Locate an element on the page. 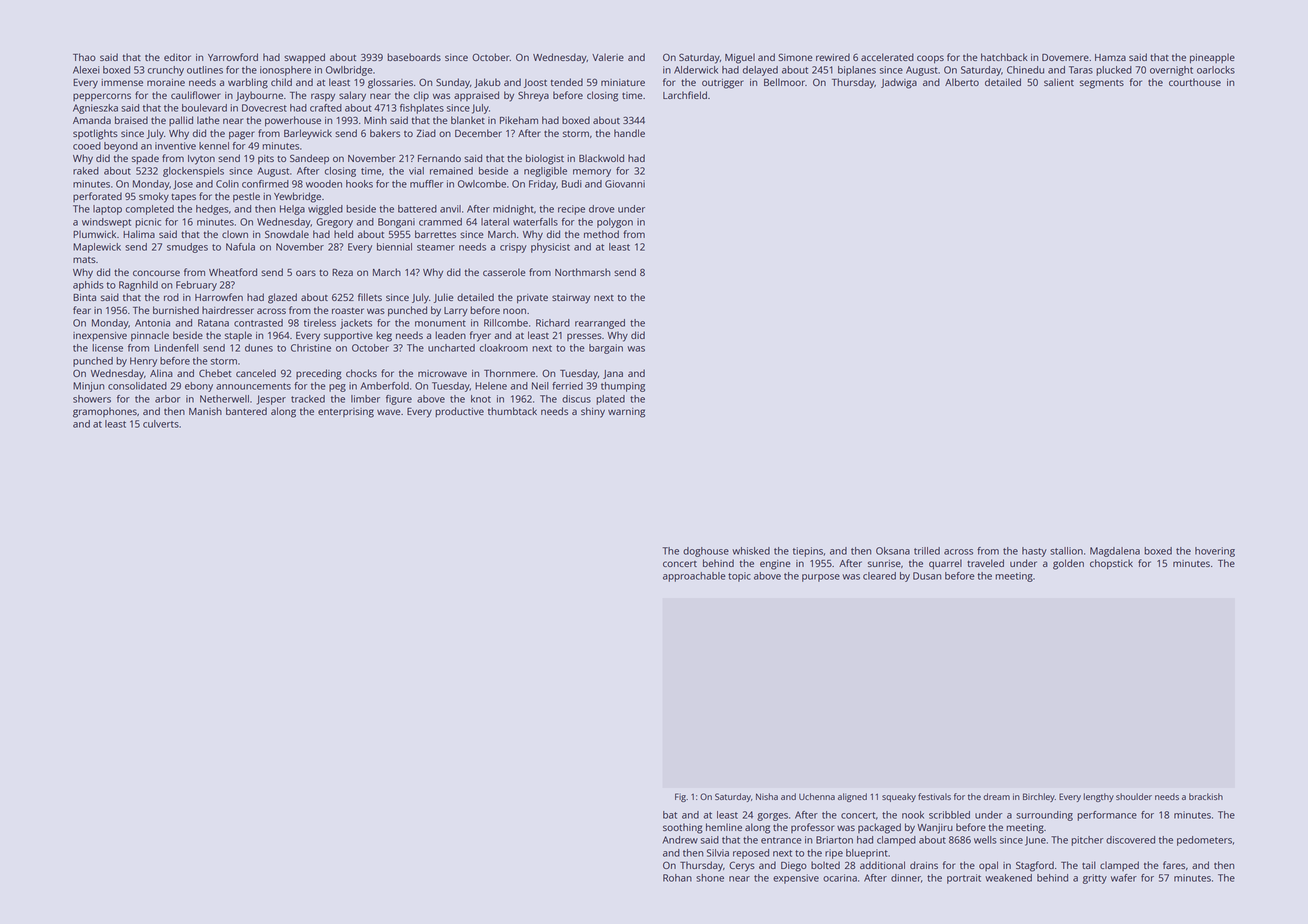 This image has height=924, width=1308. blanket is located at coordinates (468, 120).
